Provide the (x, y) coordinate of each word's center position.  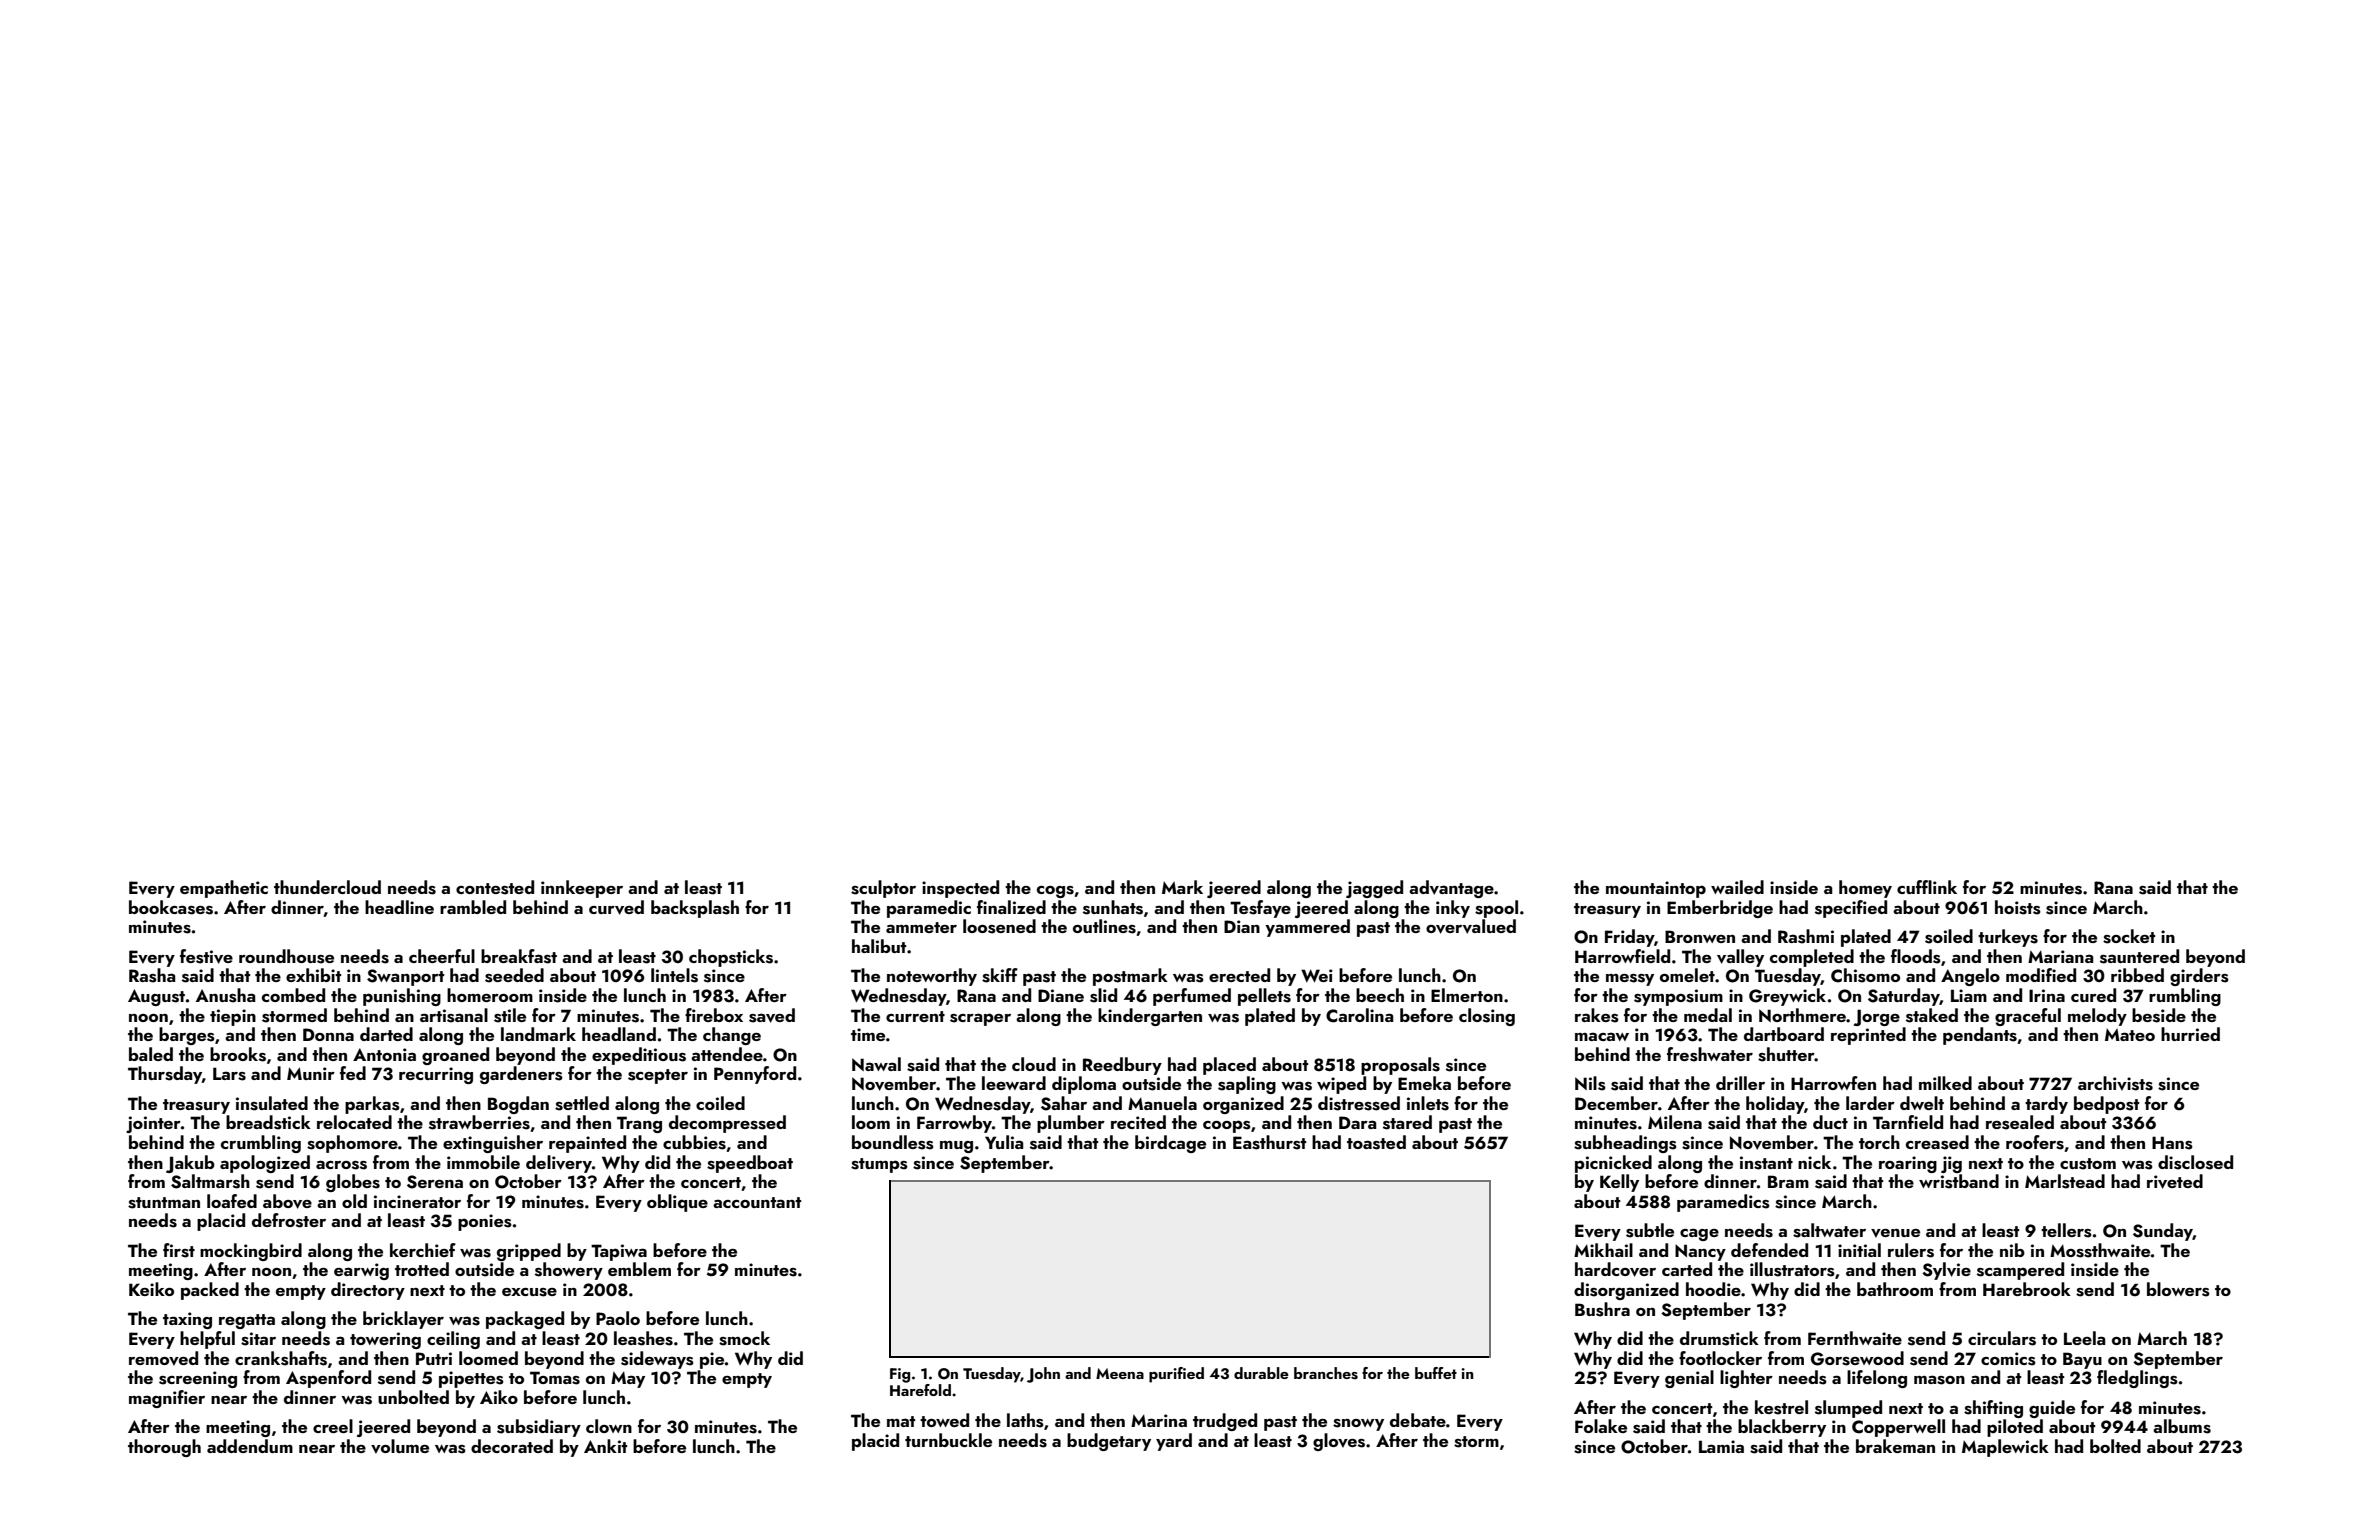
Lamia (1721, 1446)
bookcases (171, 907)
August (156, 997)
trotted (422, 1269)
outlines (1104, 926)
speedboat (750, 1164)
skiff (1000, 975)
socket (2129, 936)
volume (400, 1446)
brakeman (1895, 1446)
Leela (2085, 1338)
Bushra (1602, 1309)
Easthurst (1270, 1142)
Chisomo (1865, 975)
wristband (1959, 1181)
